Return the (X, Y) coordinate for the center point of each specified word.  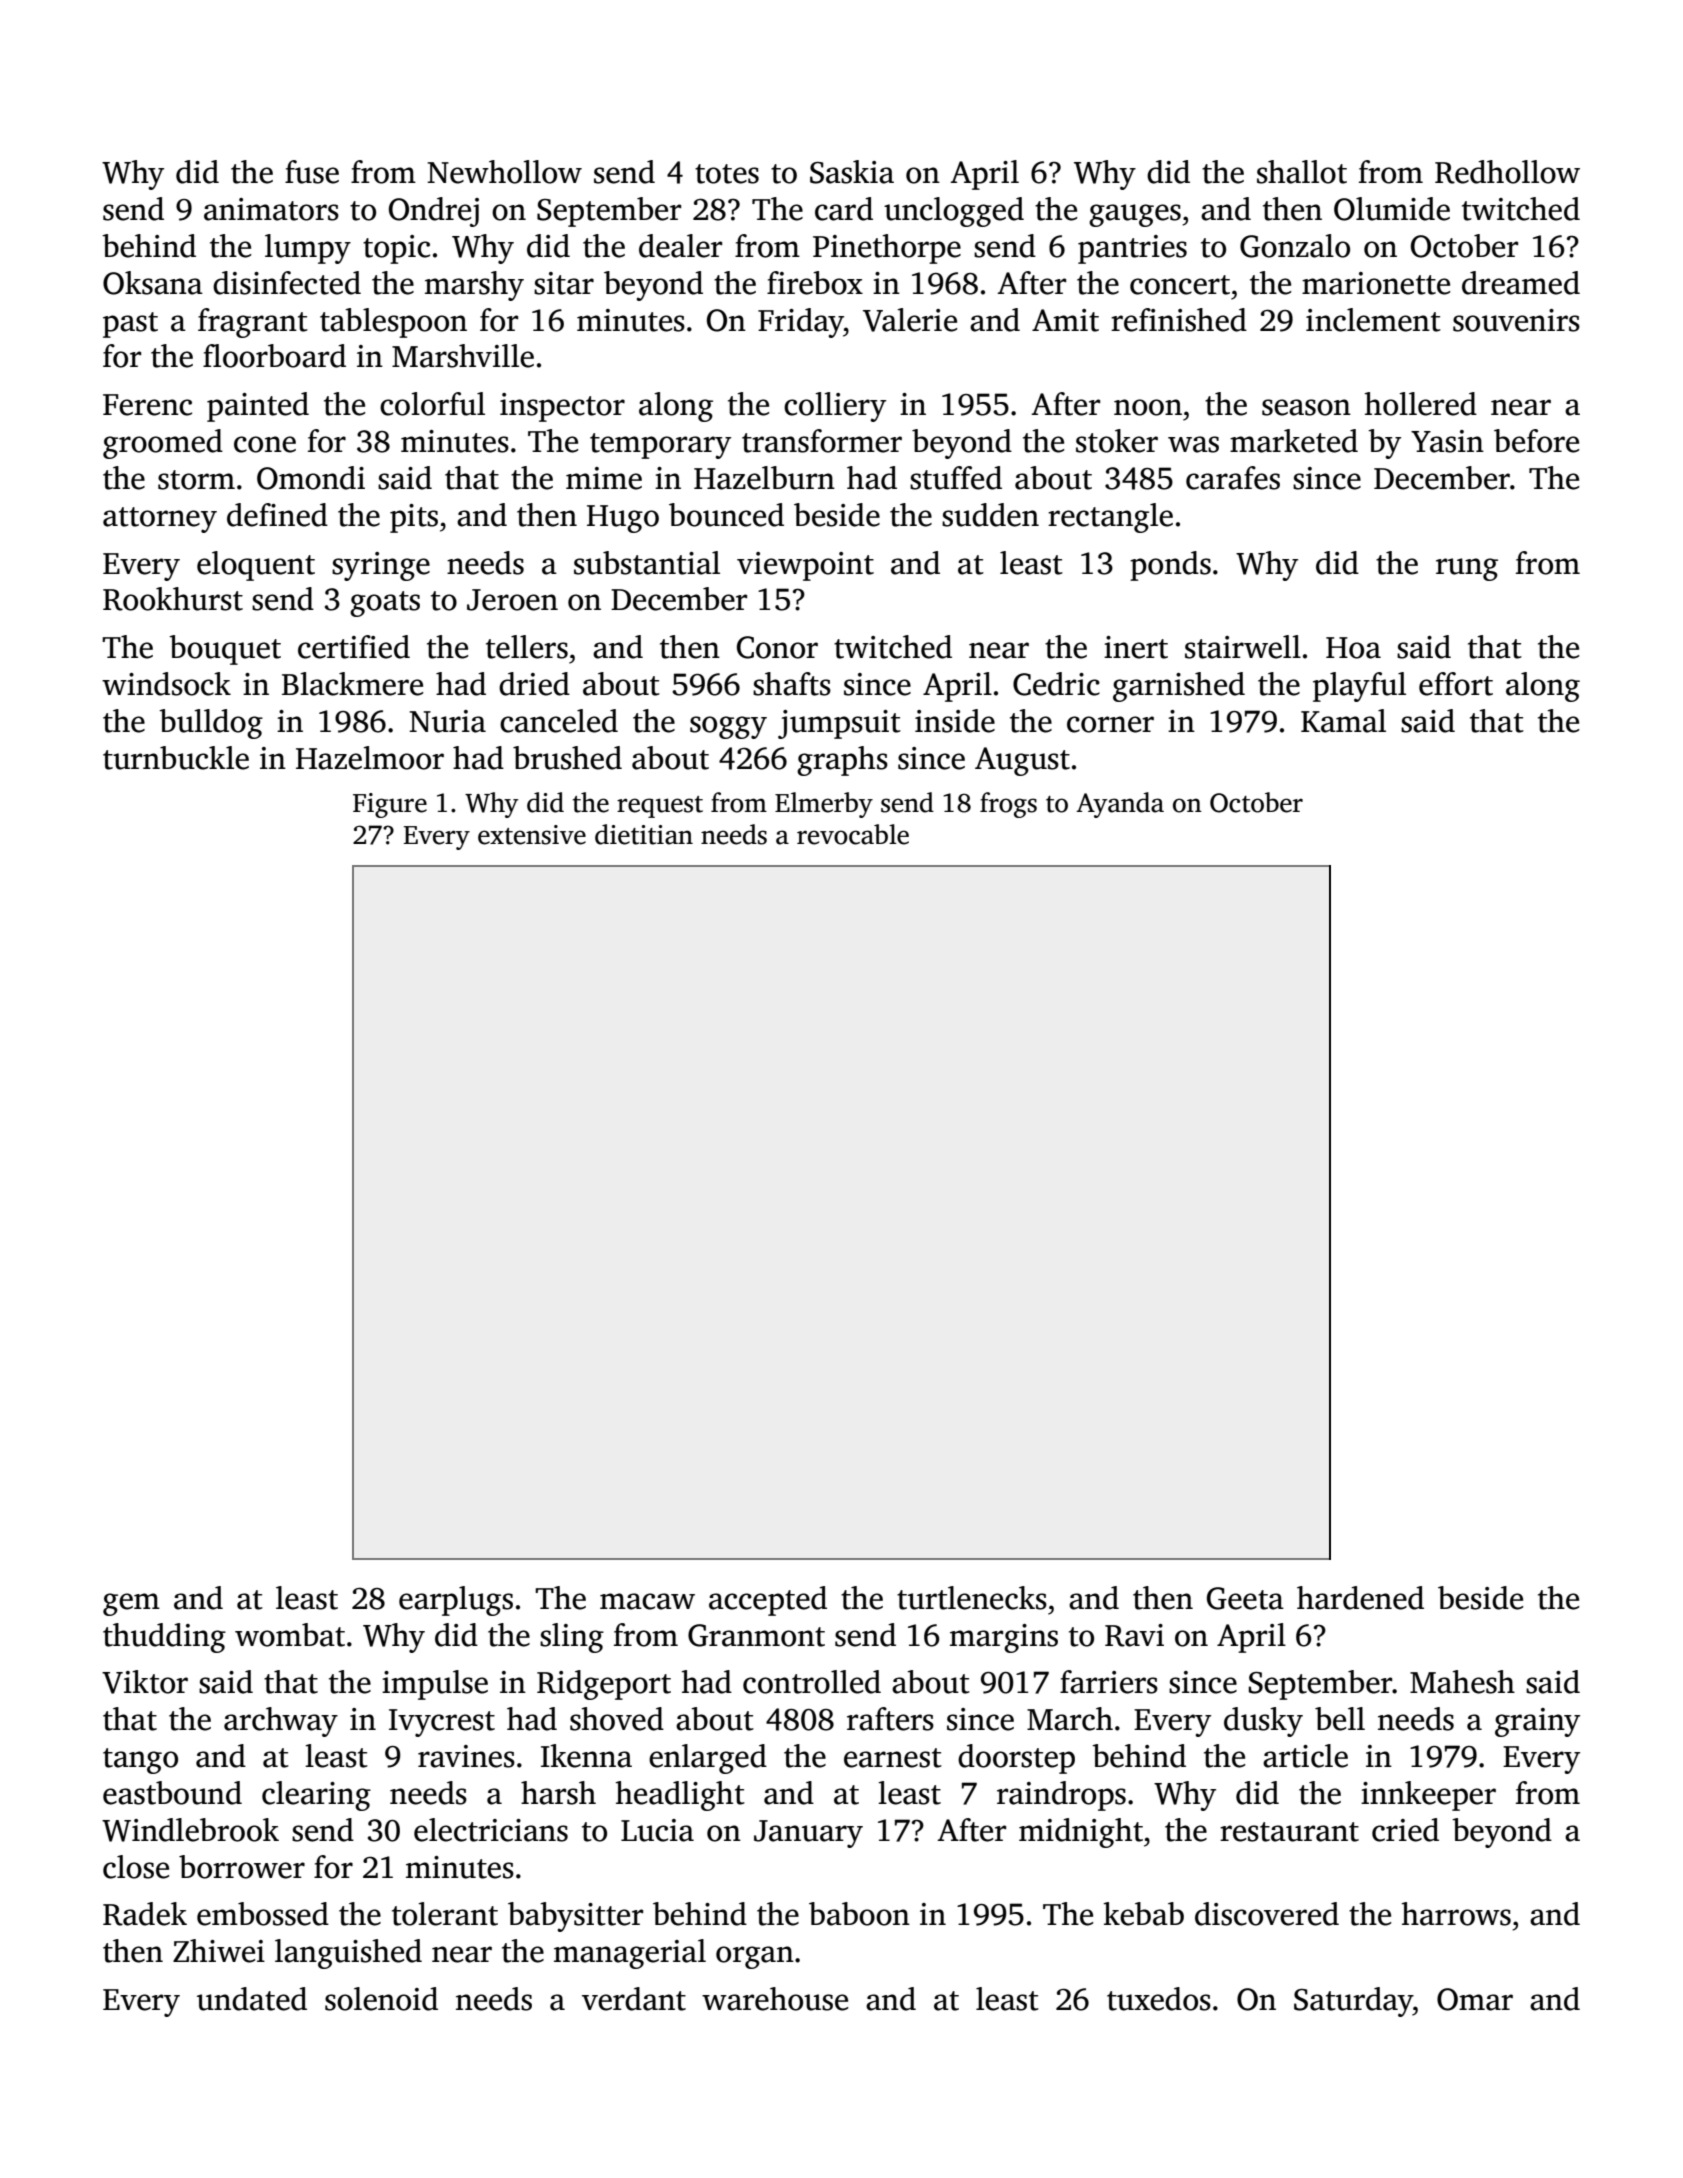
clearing (316, 1796)
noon (1148, 407)
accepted (768, 1601)
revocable (853, 834)
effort (1456, 684)
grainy (1537, 1722)
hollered (1421, 404)
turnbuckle (176, 758)
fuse (312, 172)
